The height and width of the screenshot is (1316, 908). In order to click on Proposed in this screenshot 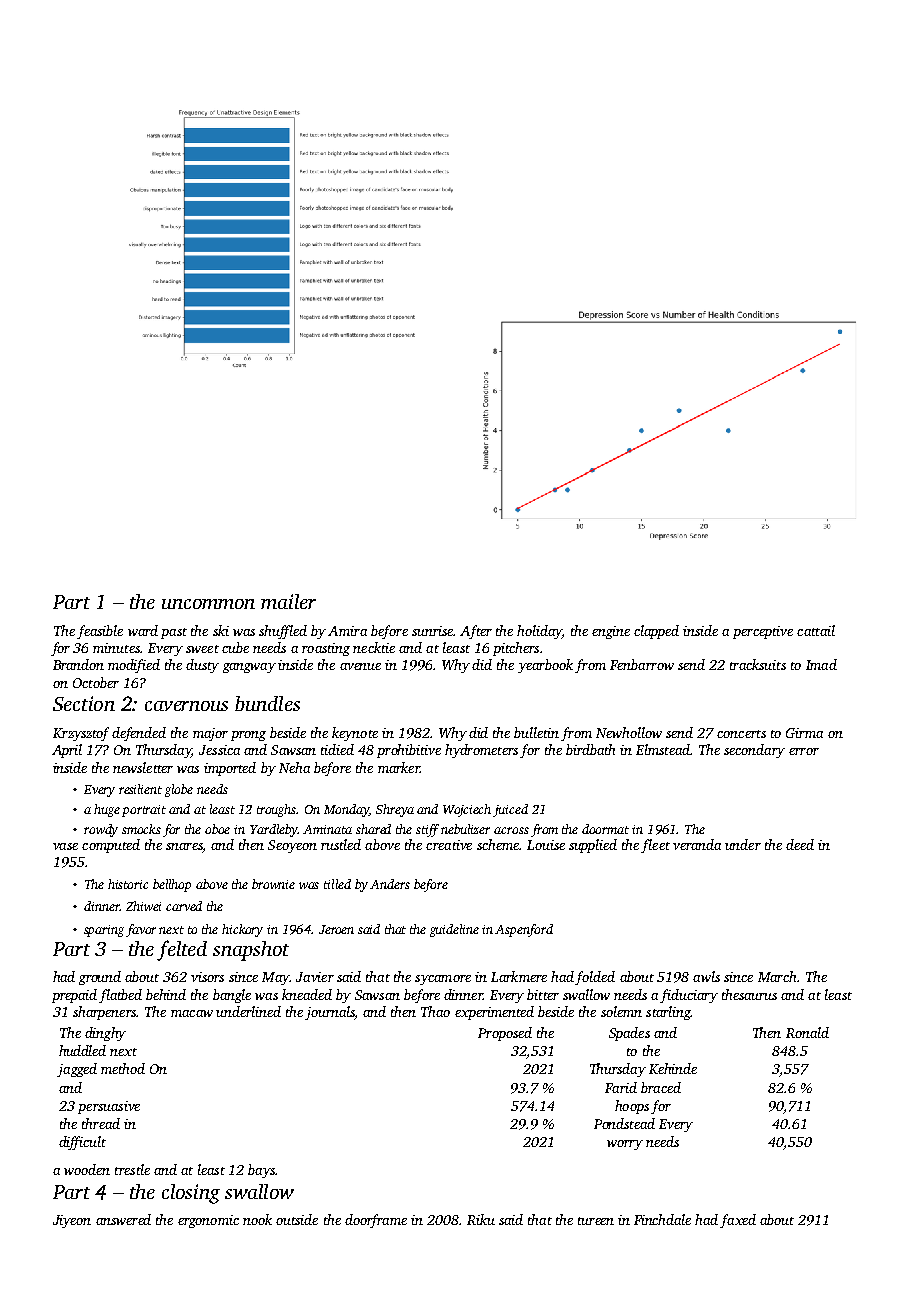, I will do `click(505, 1034)`.
